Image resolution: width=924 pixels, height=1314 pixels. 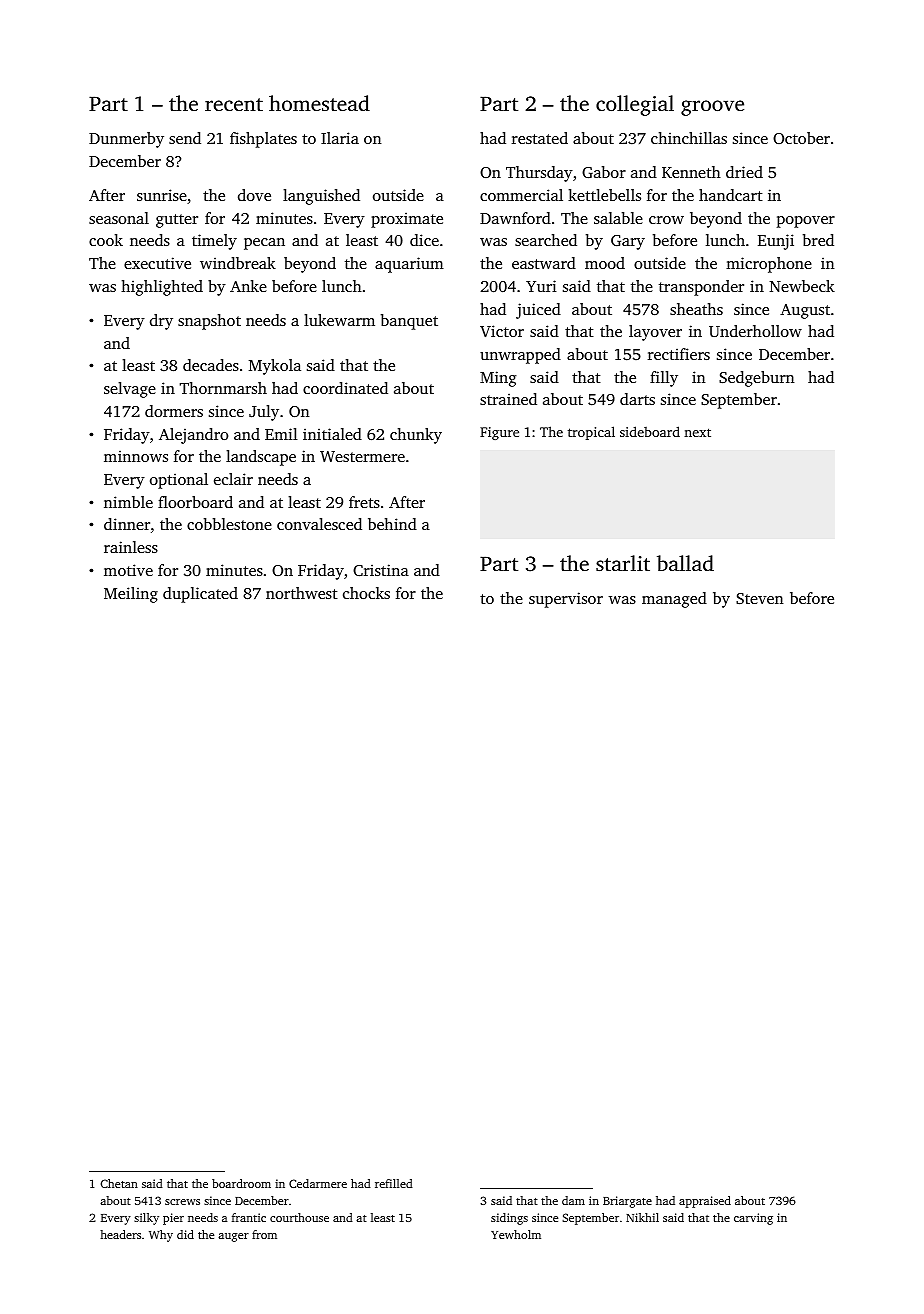 I want to click on strained, so click(x=508, y=399).
